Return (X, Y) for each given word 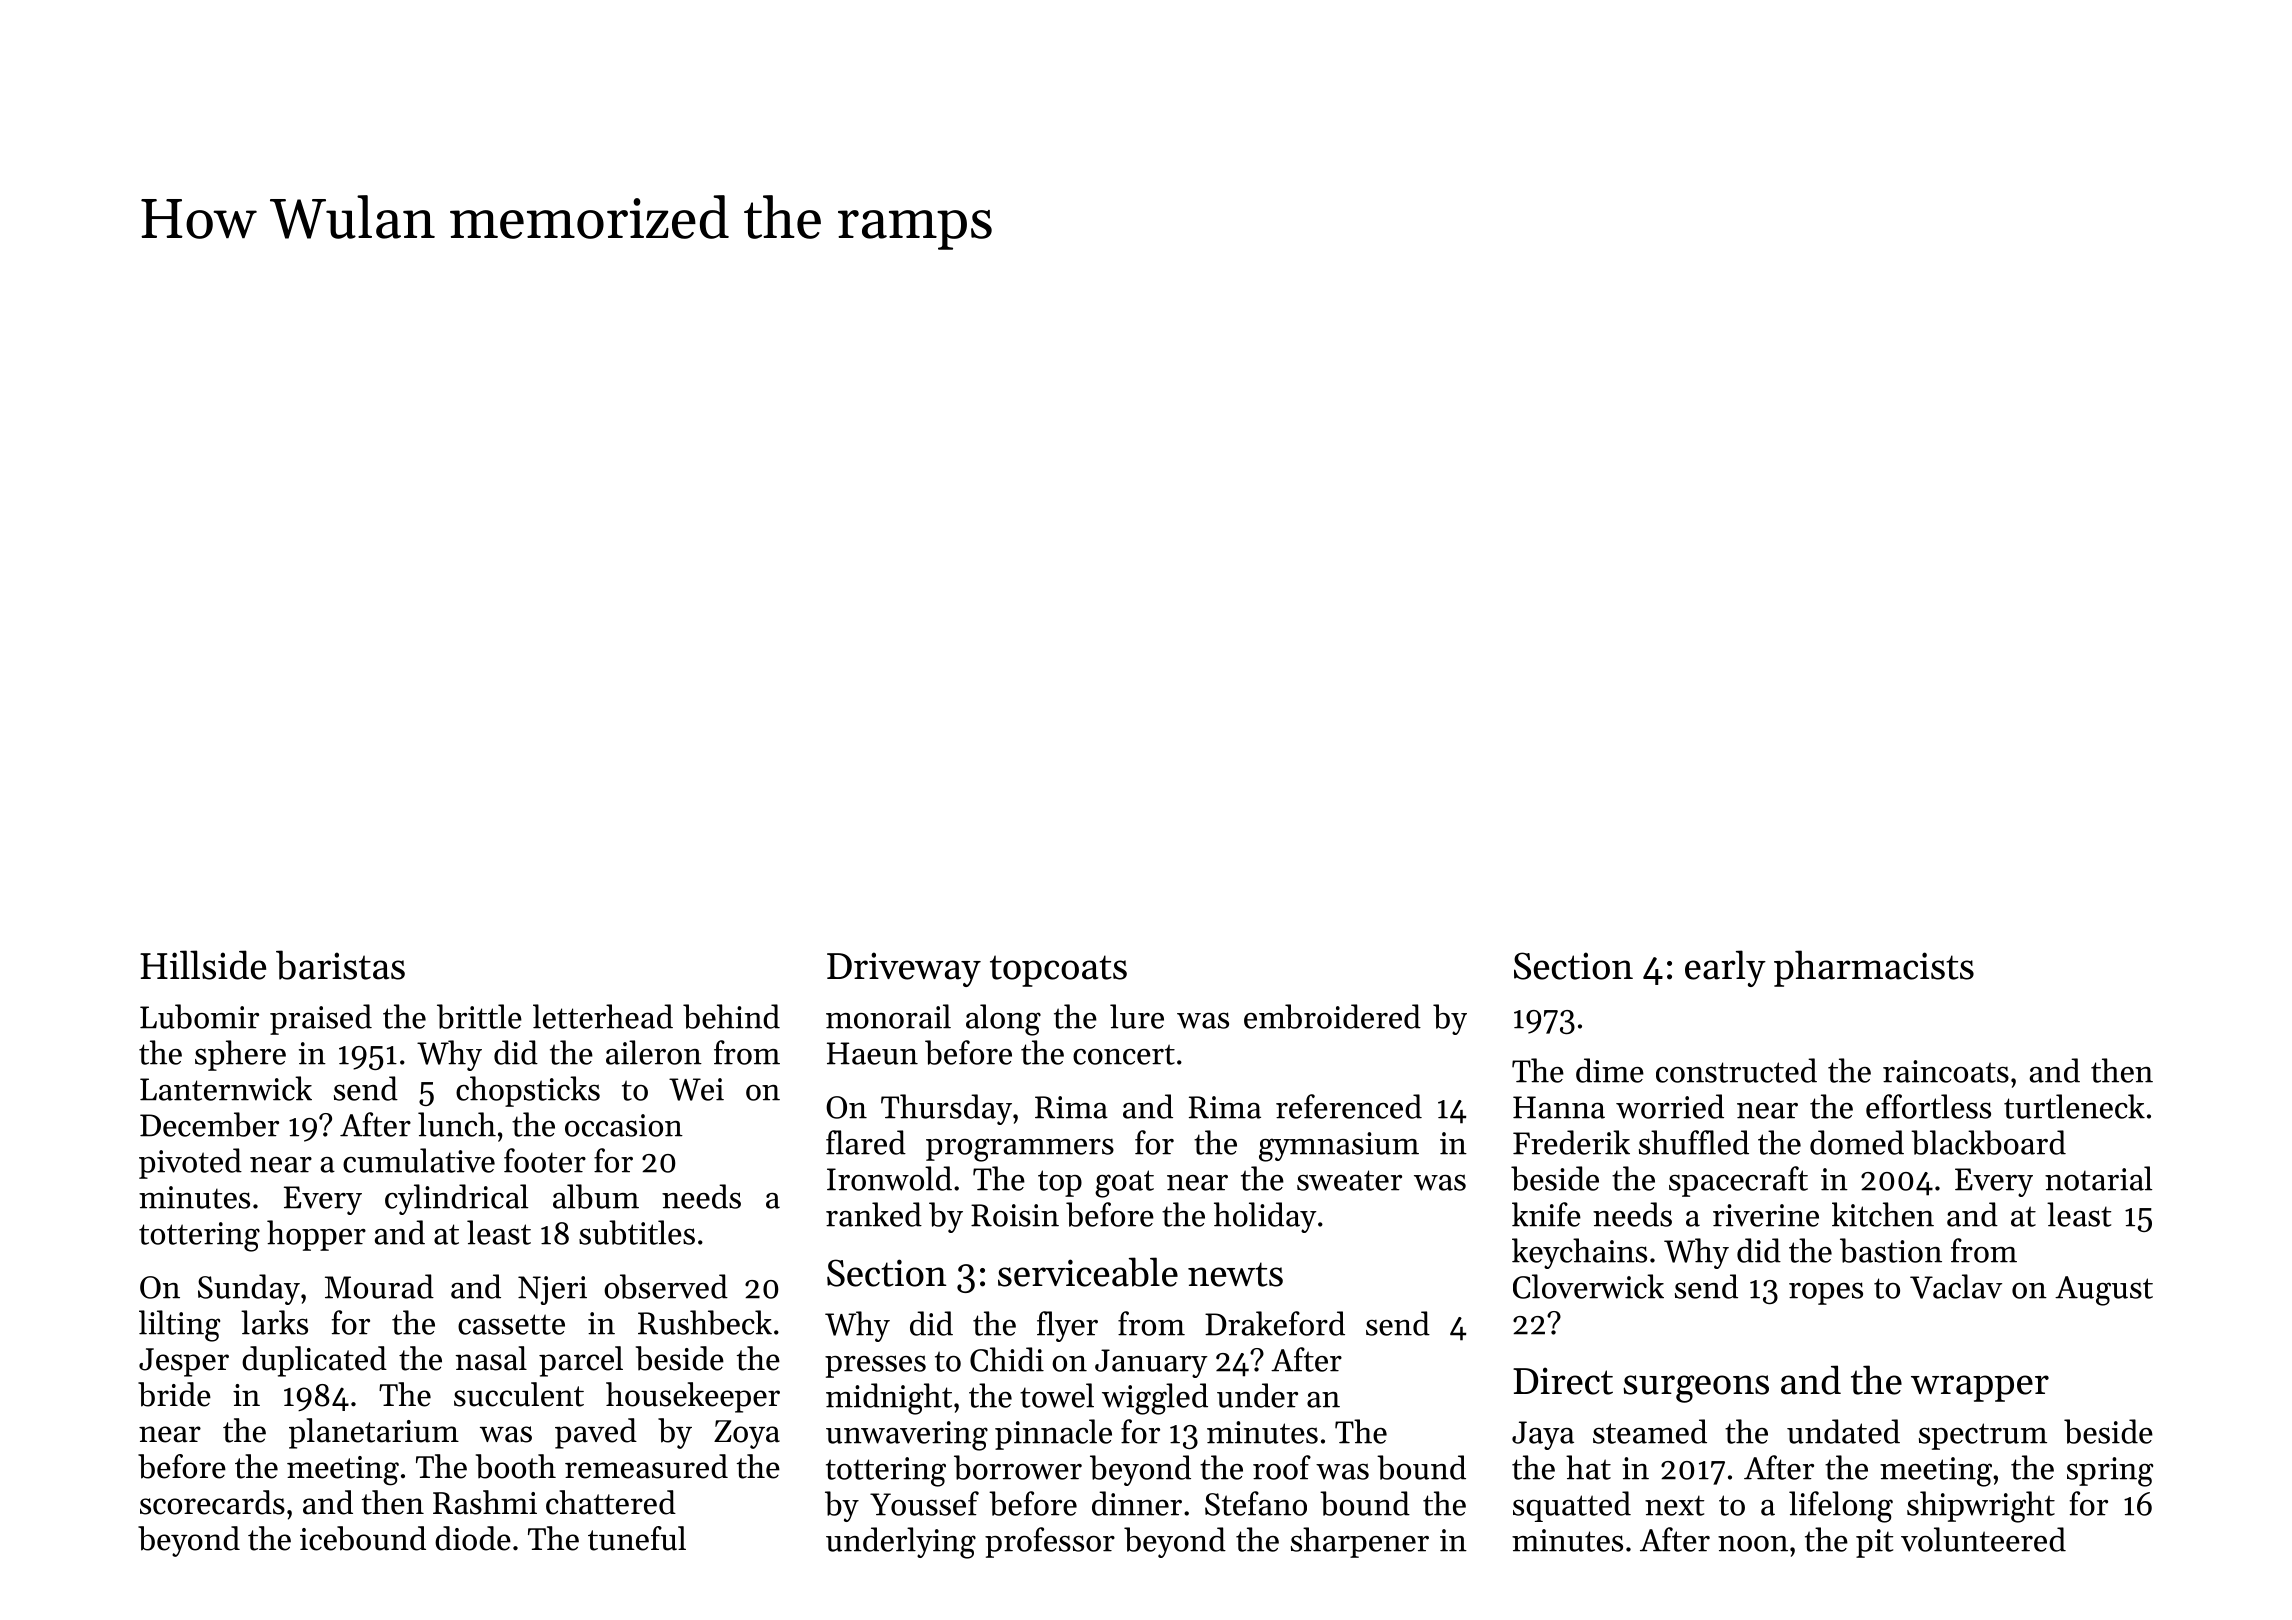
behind (731, 1016)
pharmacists (1874, 968)
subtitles (637, 1232)
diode (473, 1538)
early (1725, 968)
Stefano (1256, 1503)
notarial (2098, 1178)
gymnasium (1339, 1147)
